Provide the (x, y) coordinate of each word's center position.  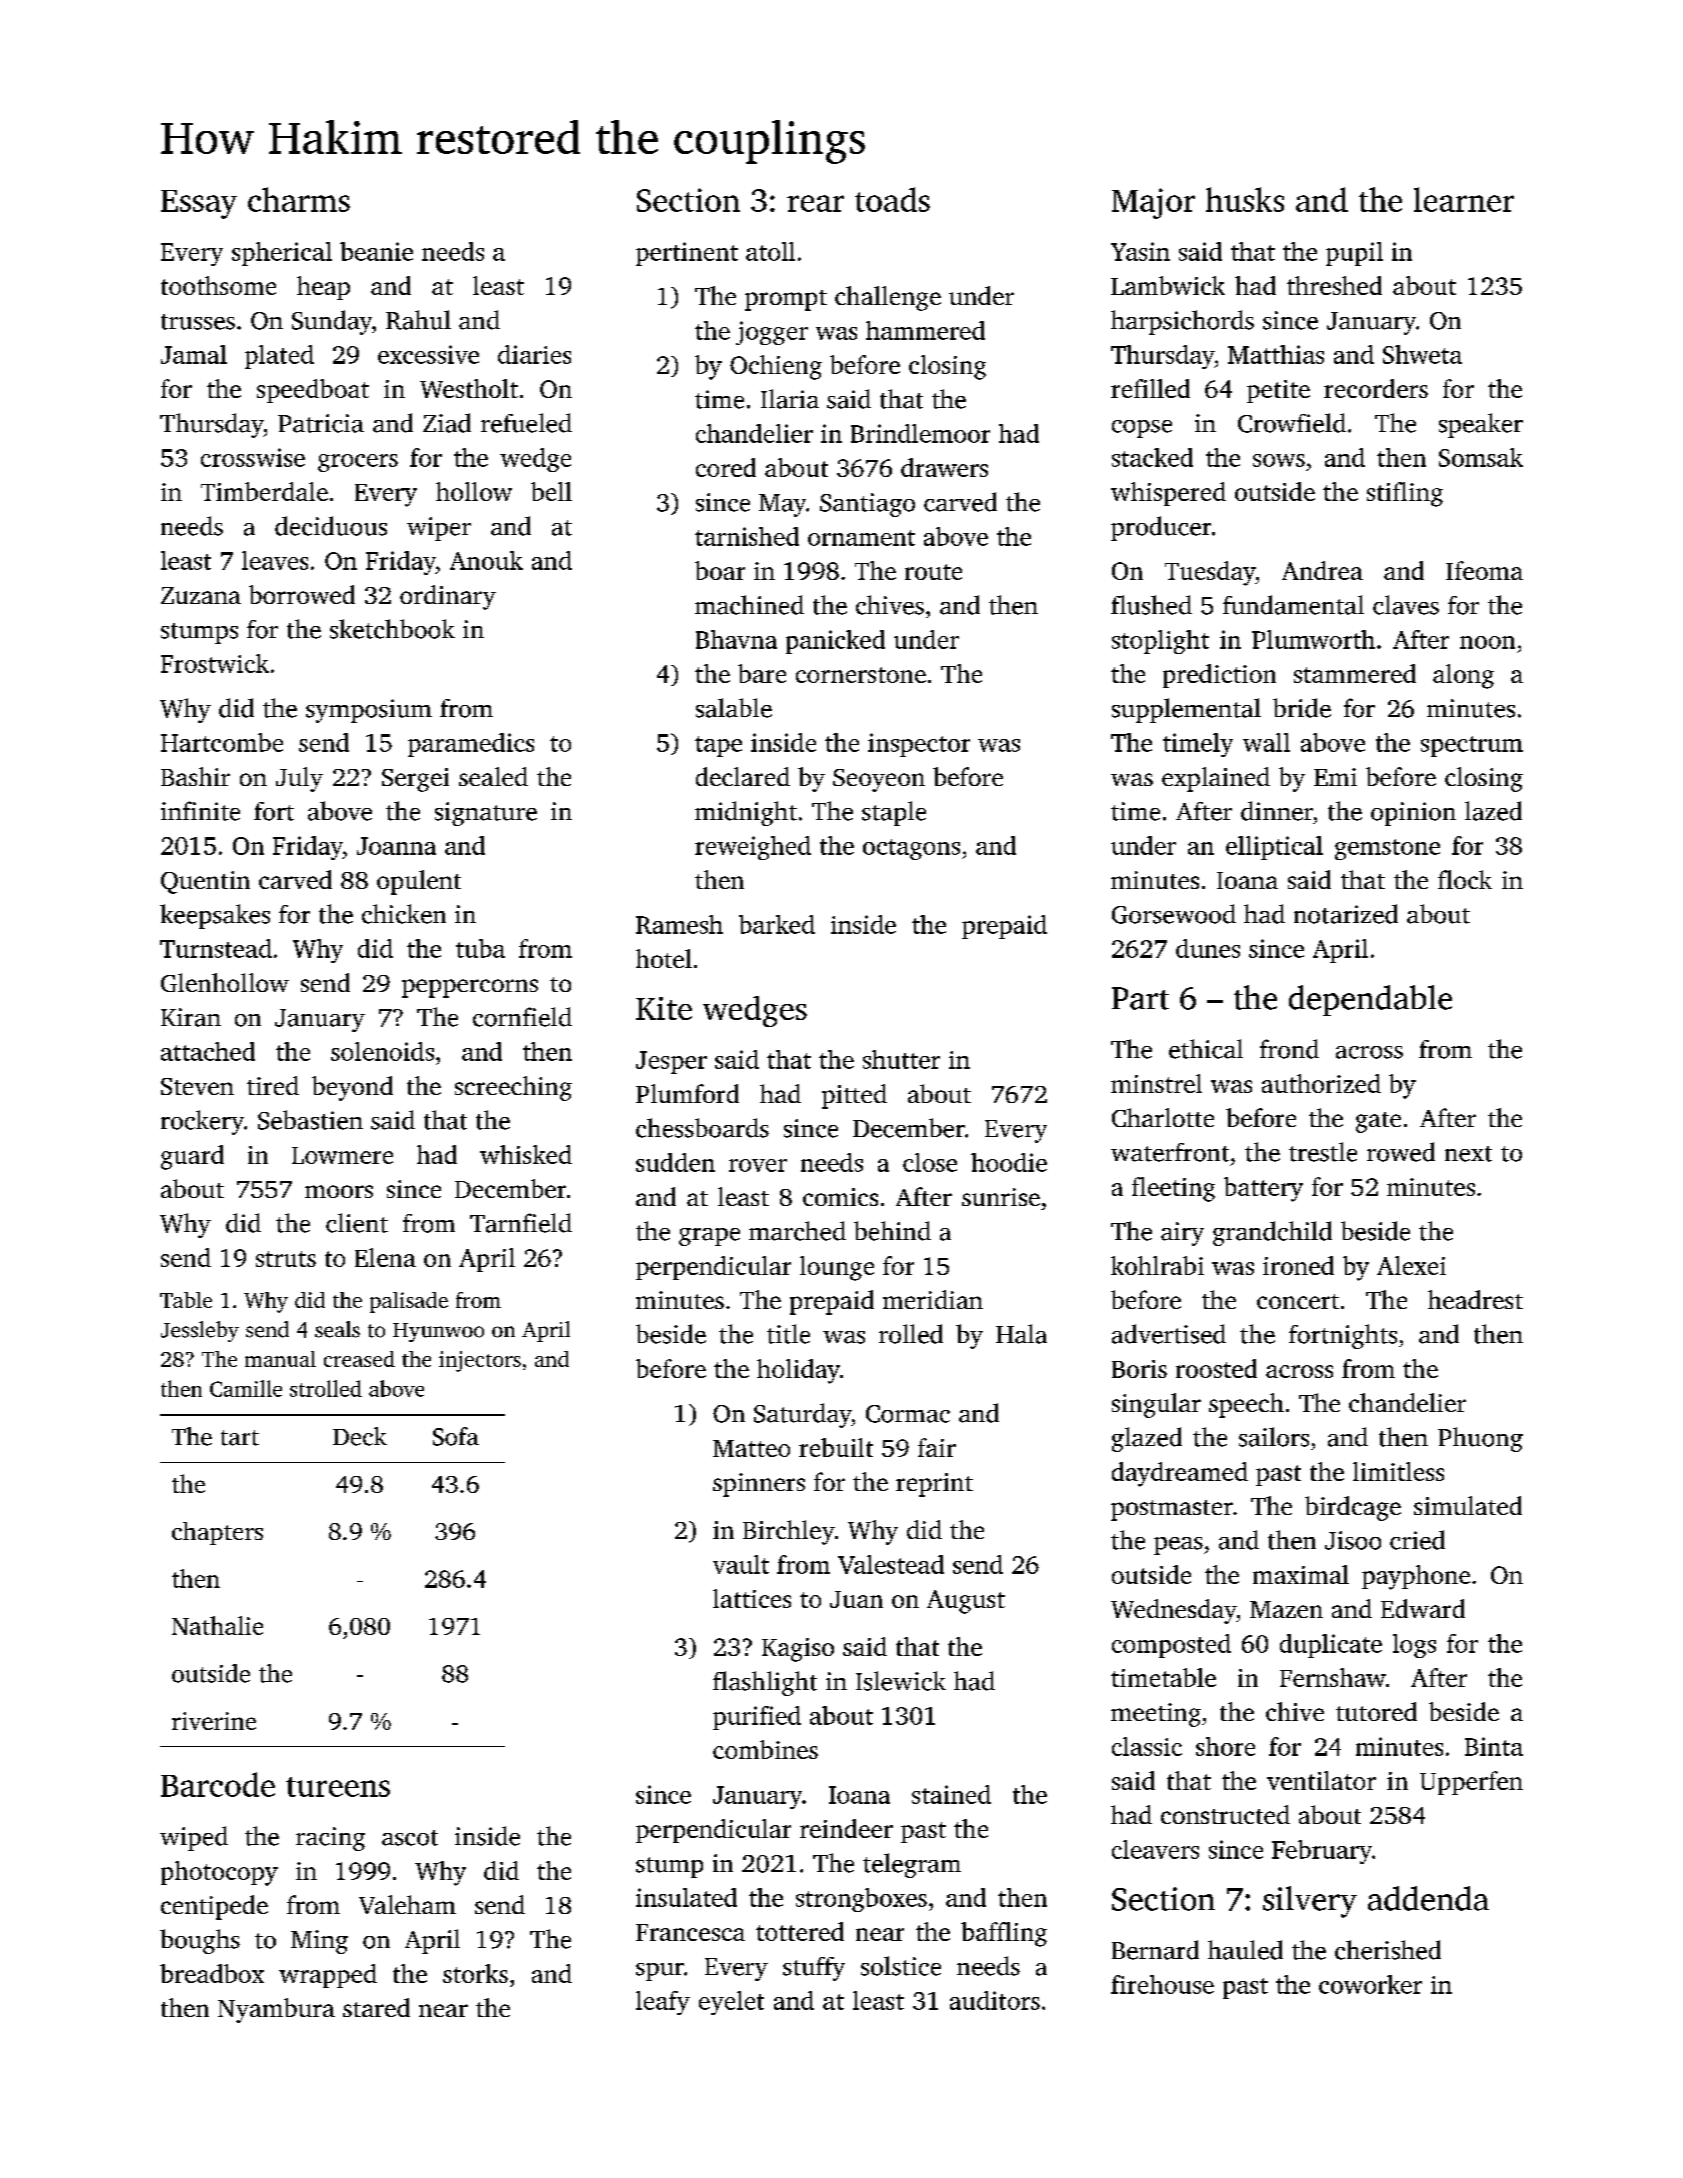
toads (892, 199)
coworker (1370, 1984)
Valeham (407, 1904)
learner (1464, 199)
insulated (686, 1897)
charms (299, 199)
